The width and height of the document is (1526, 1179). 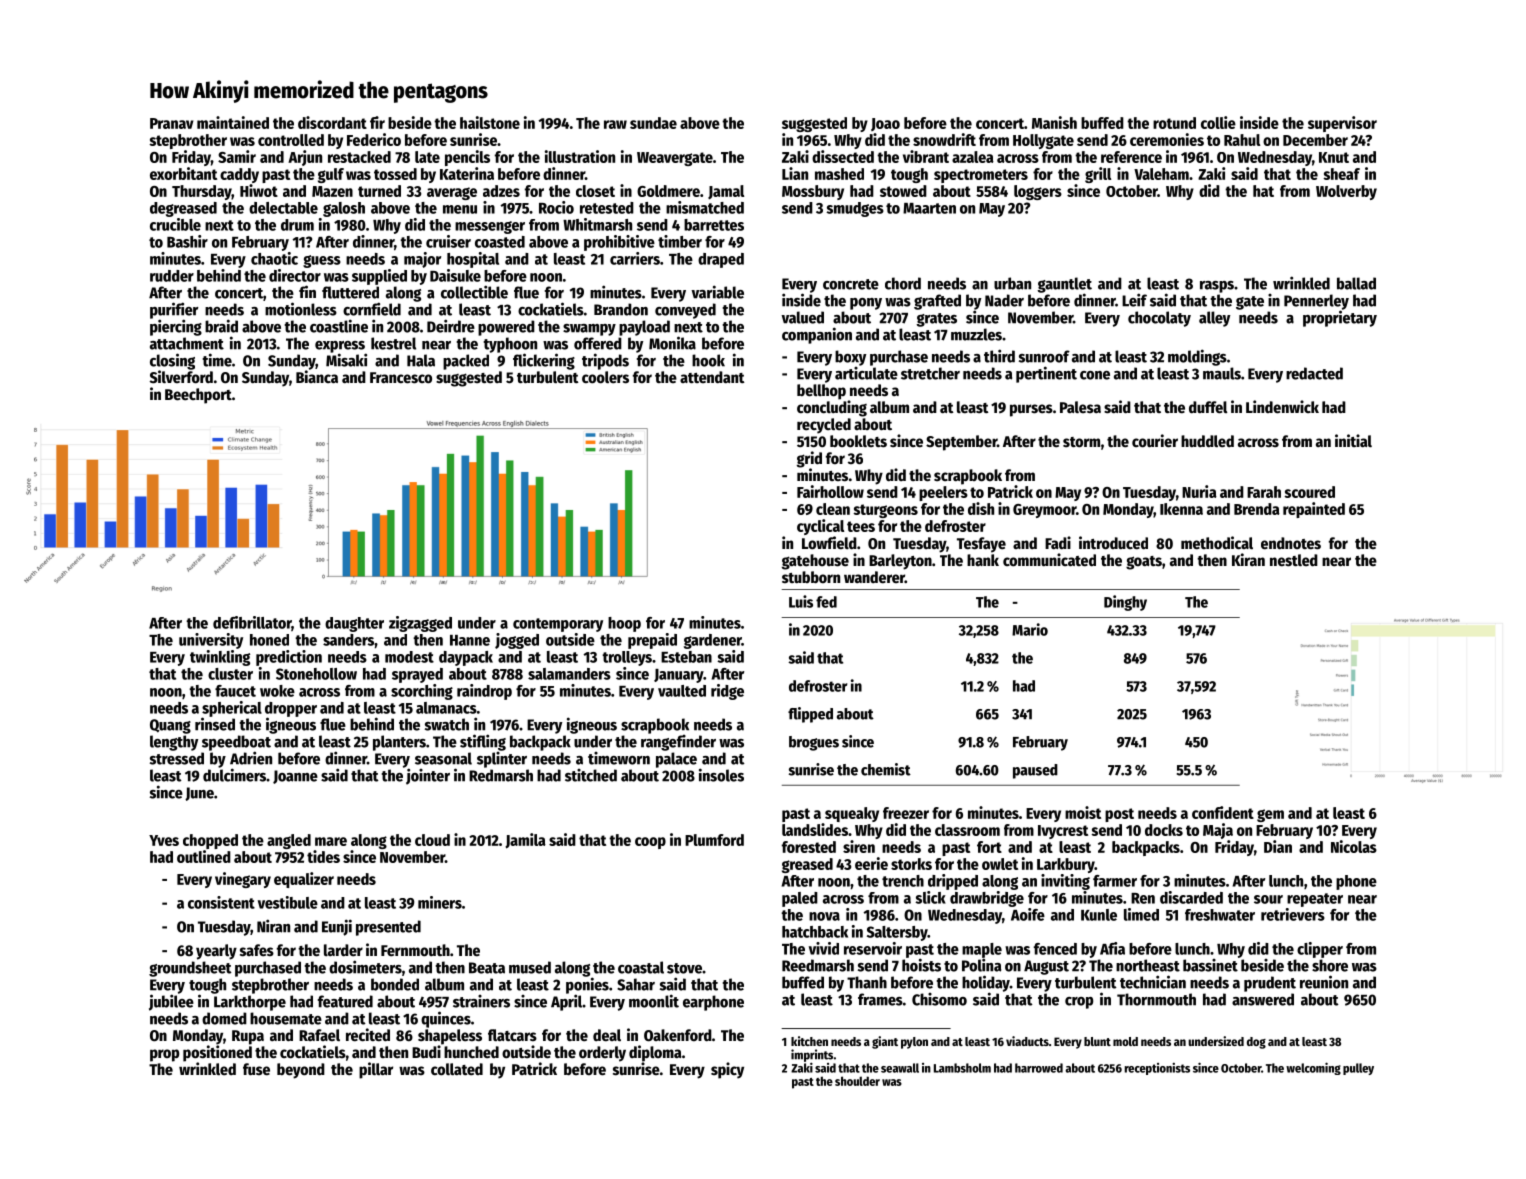 What do you see at coordinates (171, 1002) in the document?
I see `jubilee` at bounding box center [171, 1002].
